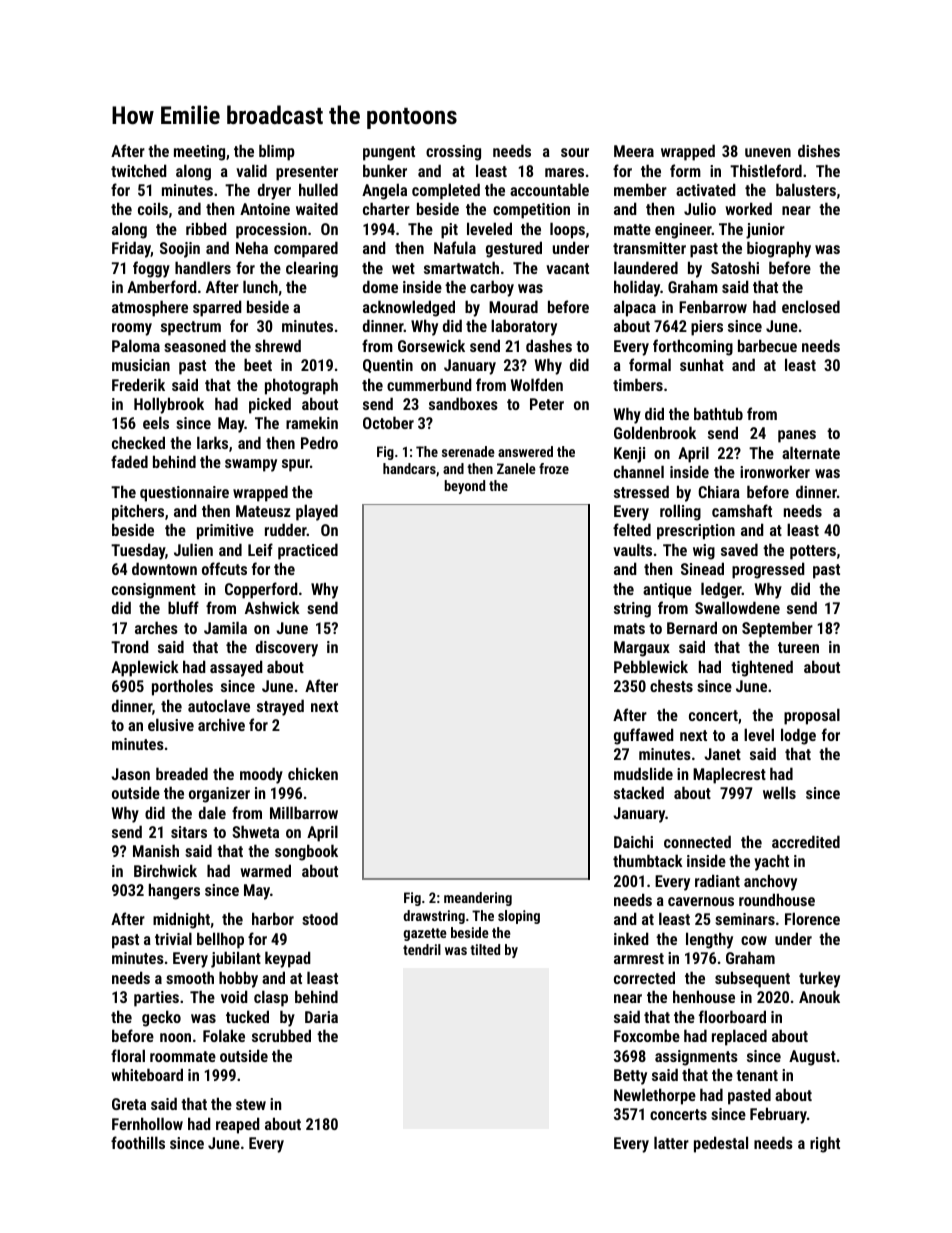  Describe the element at coordinates (779, 792) in the page. I see `wells` at that location.
